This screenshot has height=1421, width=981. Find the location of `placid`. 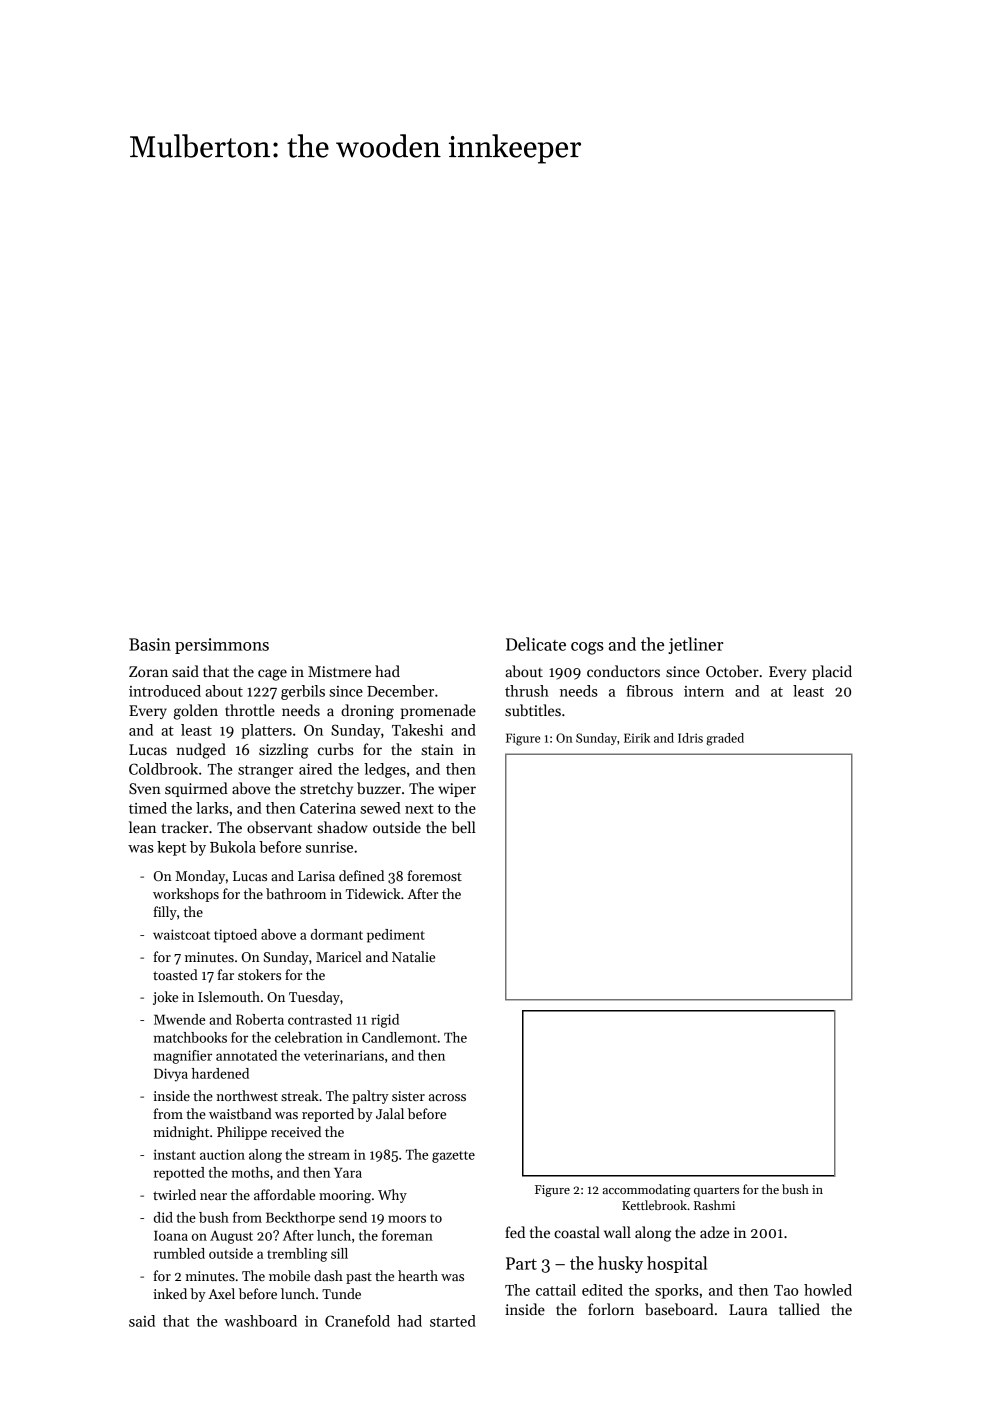

placid is located at coordinates (832, 672).
